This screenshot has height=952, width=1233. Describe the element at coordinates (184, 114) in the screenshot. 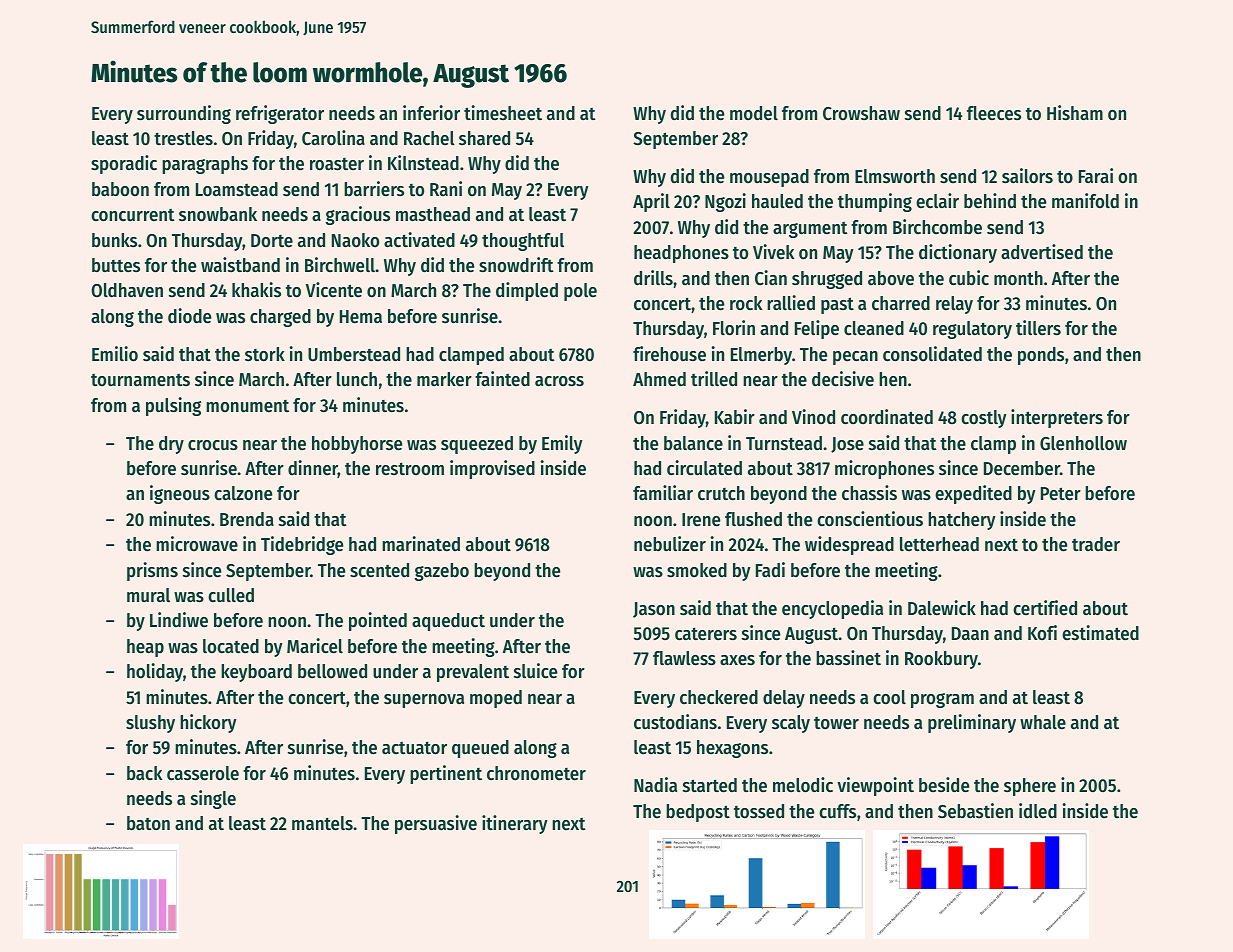

I see `surrounding` at that location.
